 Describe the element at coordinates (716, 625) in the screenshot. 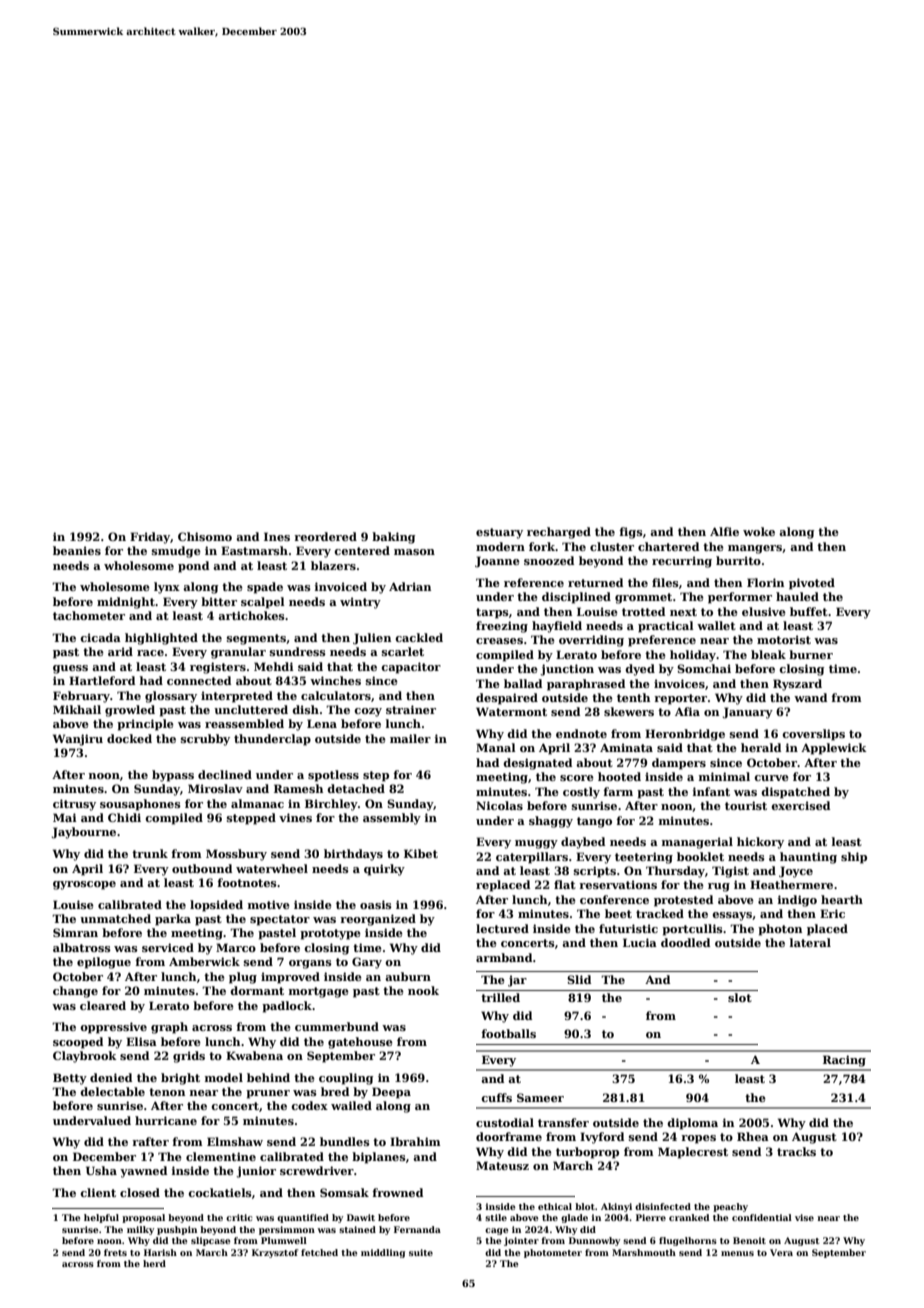

I see `wallet` at that location.
